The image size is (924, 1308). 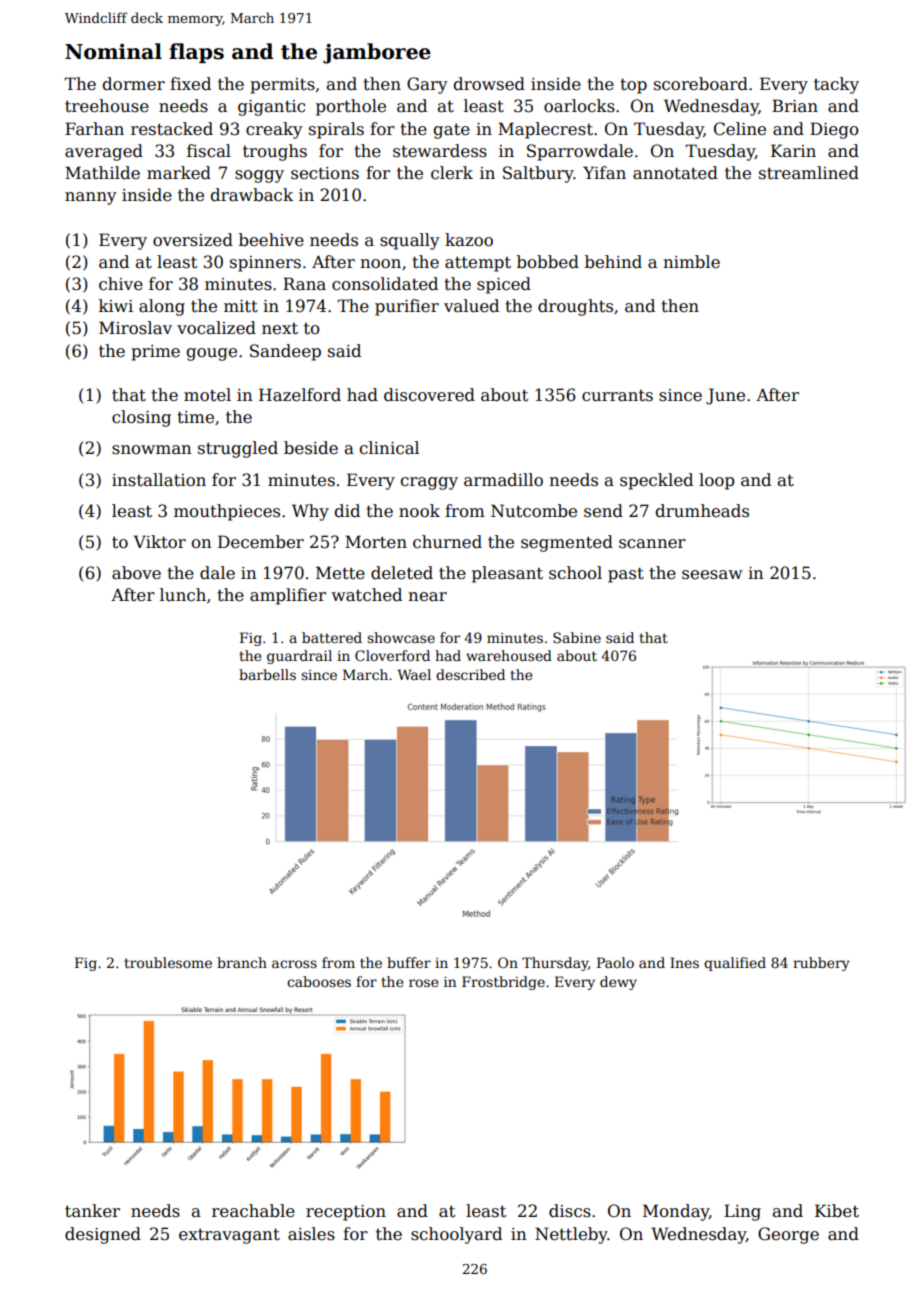 I want to click on rubbery, so click(x=821, y=964).
